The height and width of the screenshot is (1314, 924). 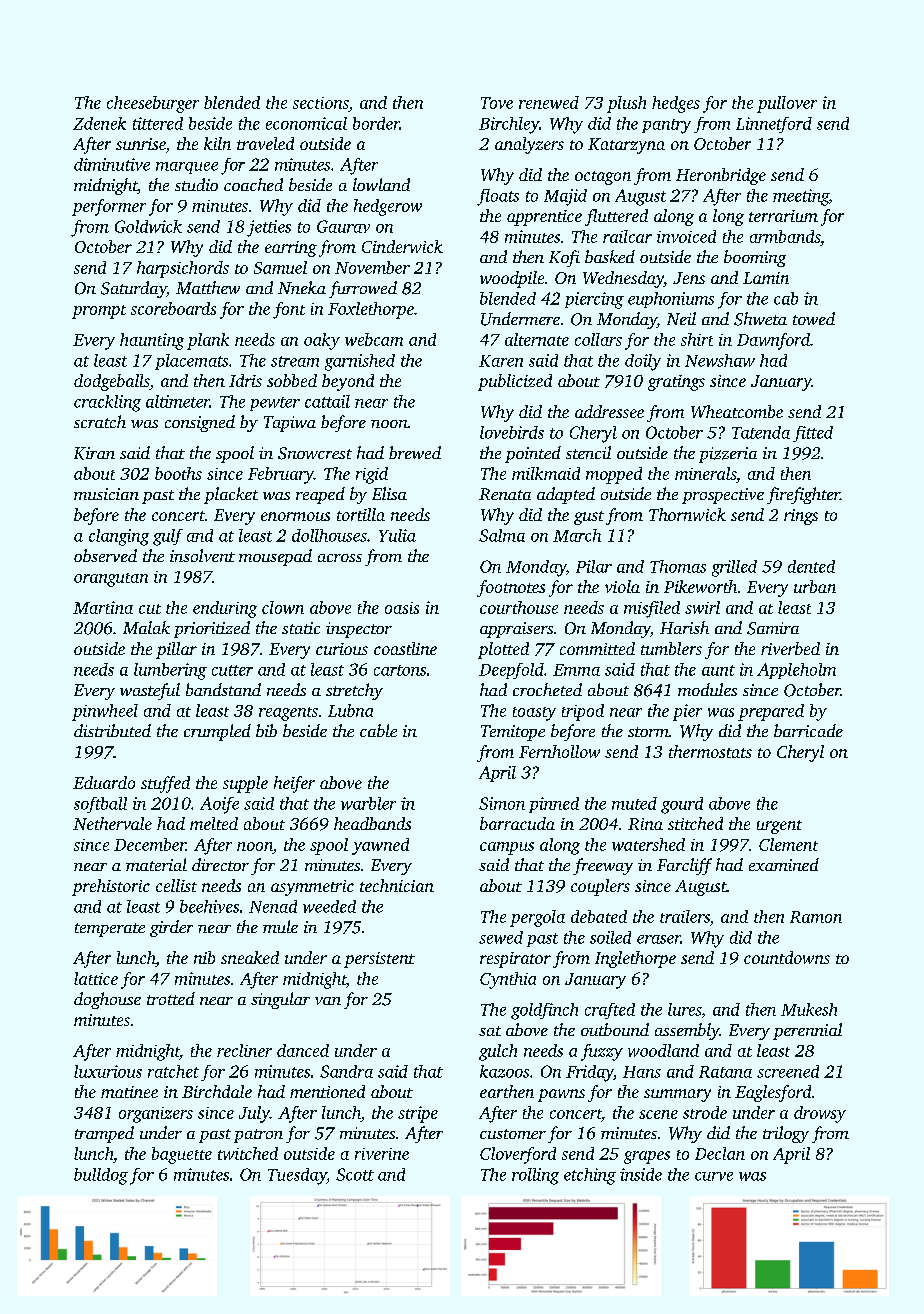 What do you see at coordinates (497, 103) in the screenshot?
I see `Tove` at bounding box center [497, 103].
